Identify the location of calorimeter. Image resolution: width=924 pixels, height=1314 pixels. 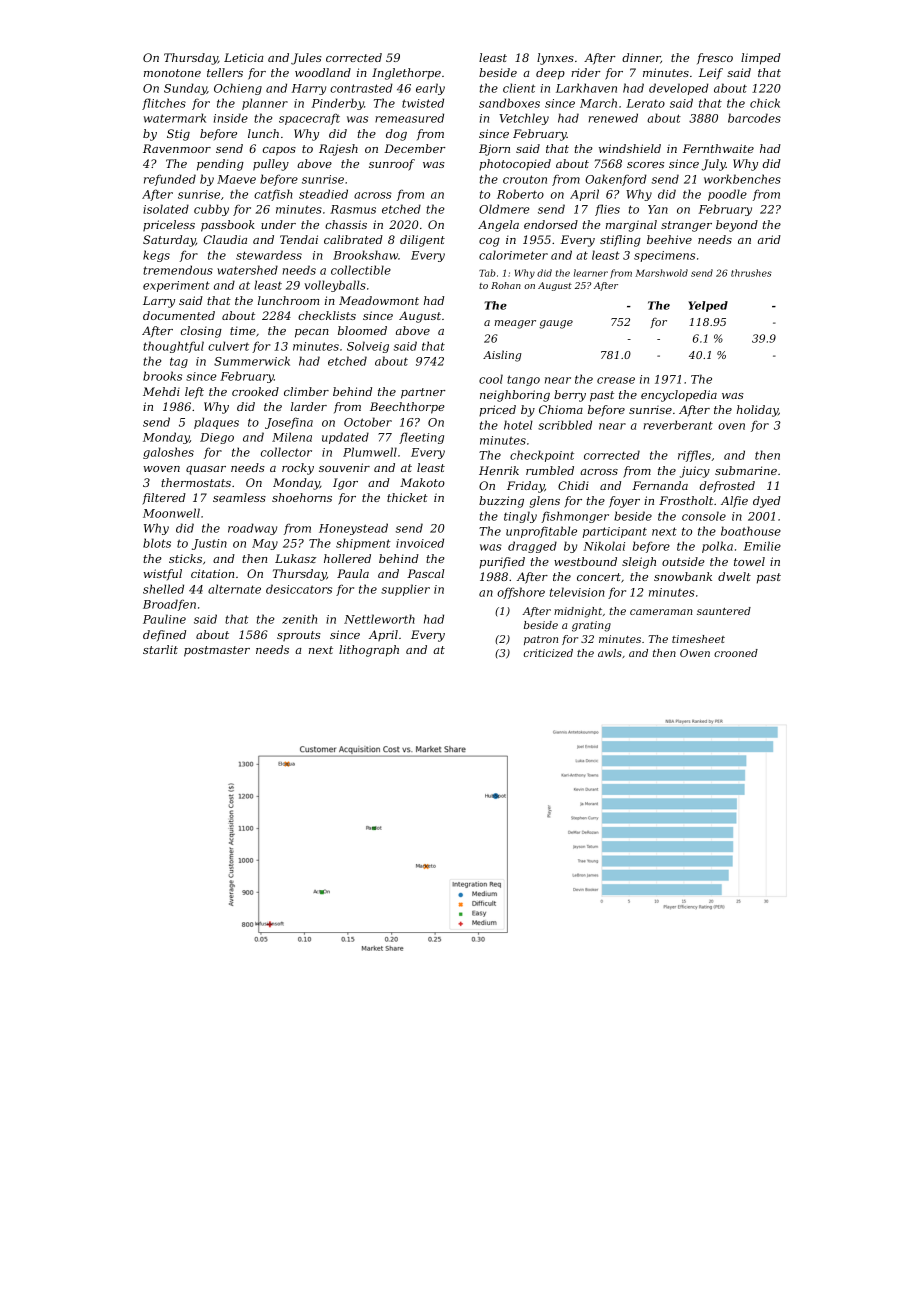
(513, 255).
